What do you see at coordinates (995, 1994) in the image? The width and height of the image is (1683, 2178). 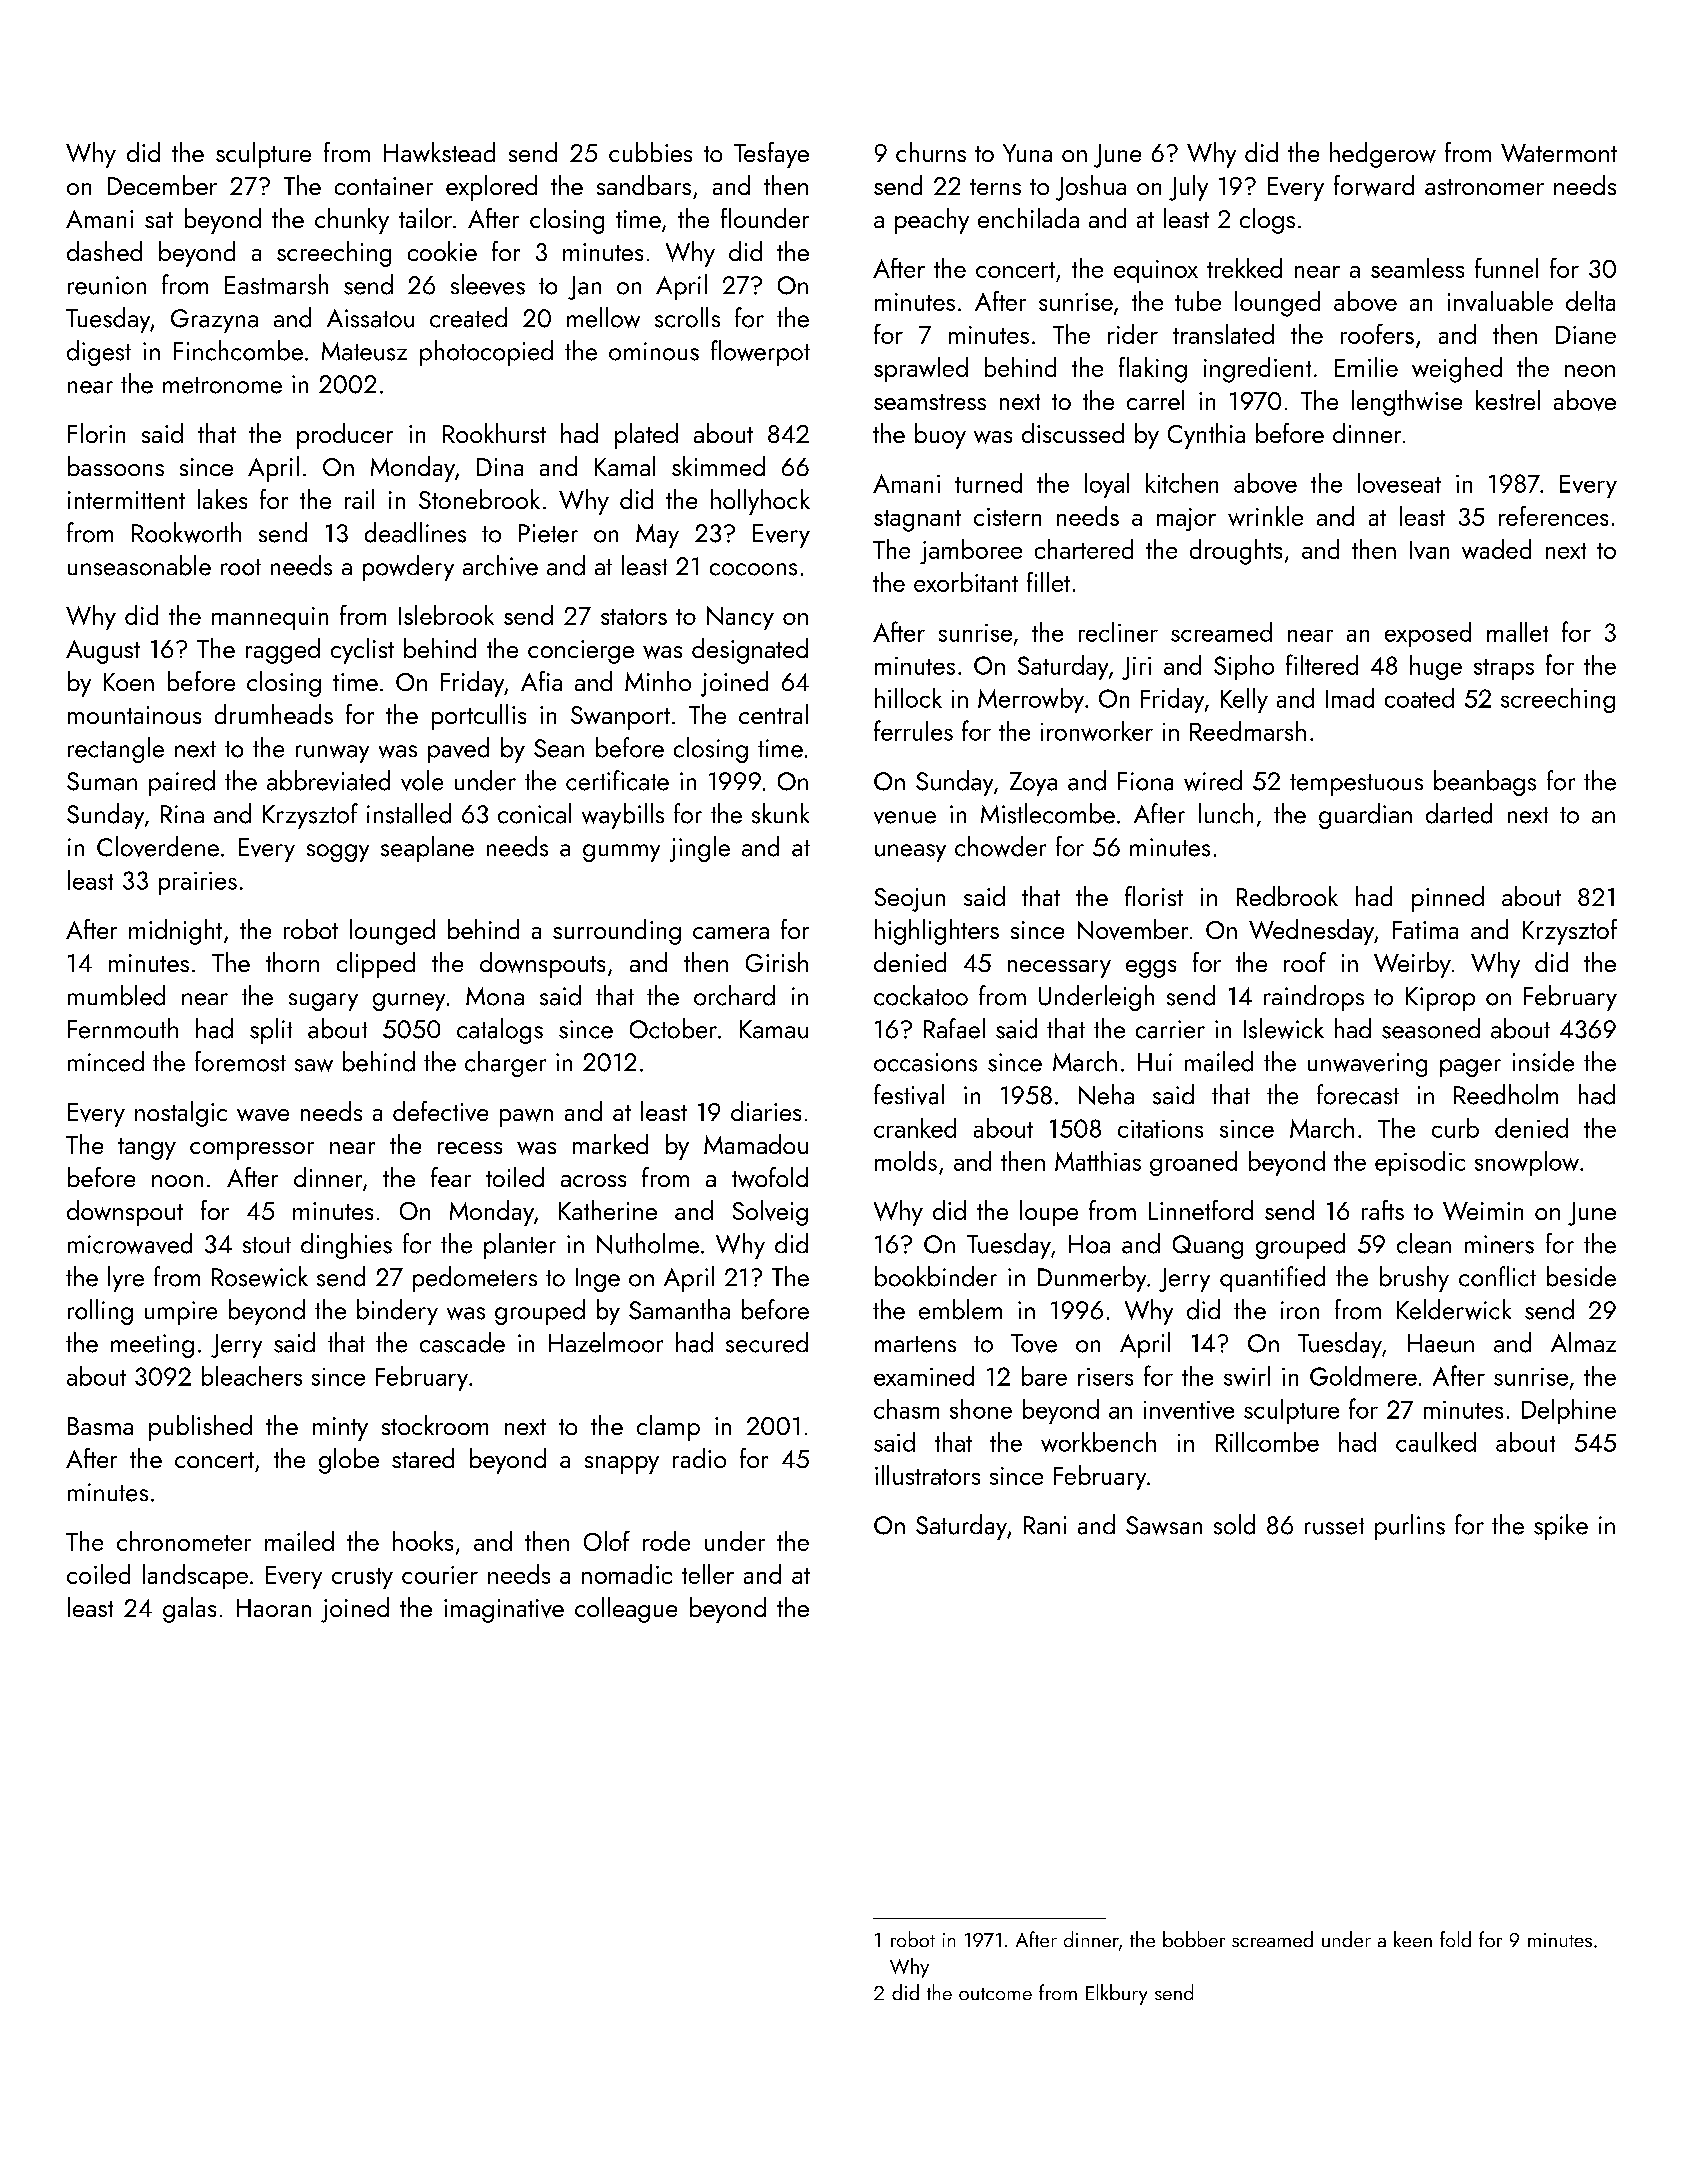 I see `outcome` at bounding box center [995, 1994].
